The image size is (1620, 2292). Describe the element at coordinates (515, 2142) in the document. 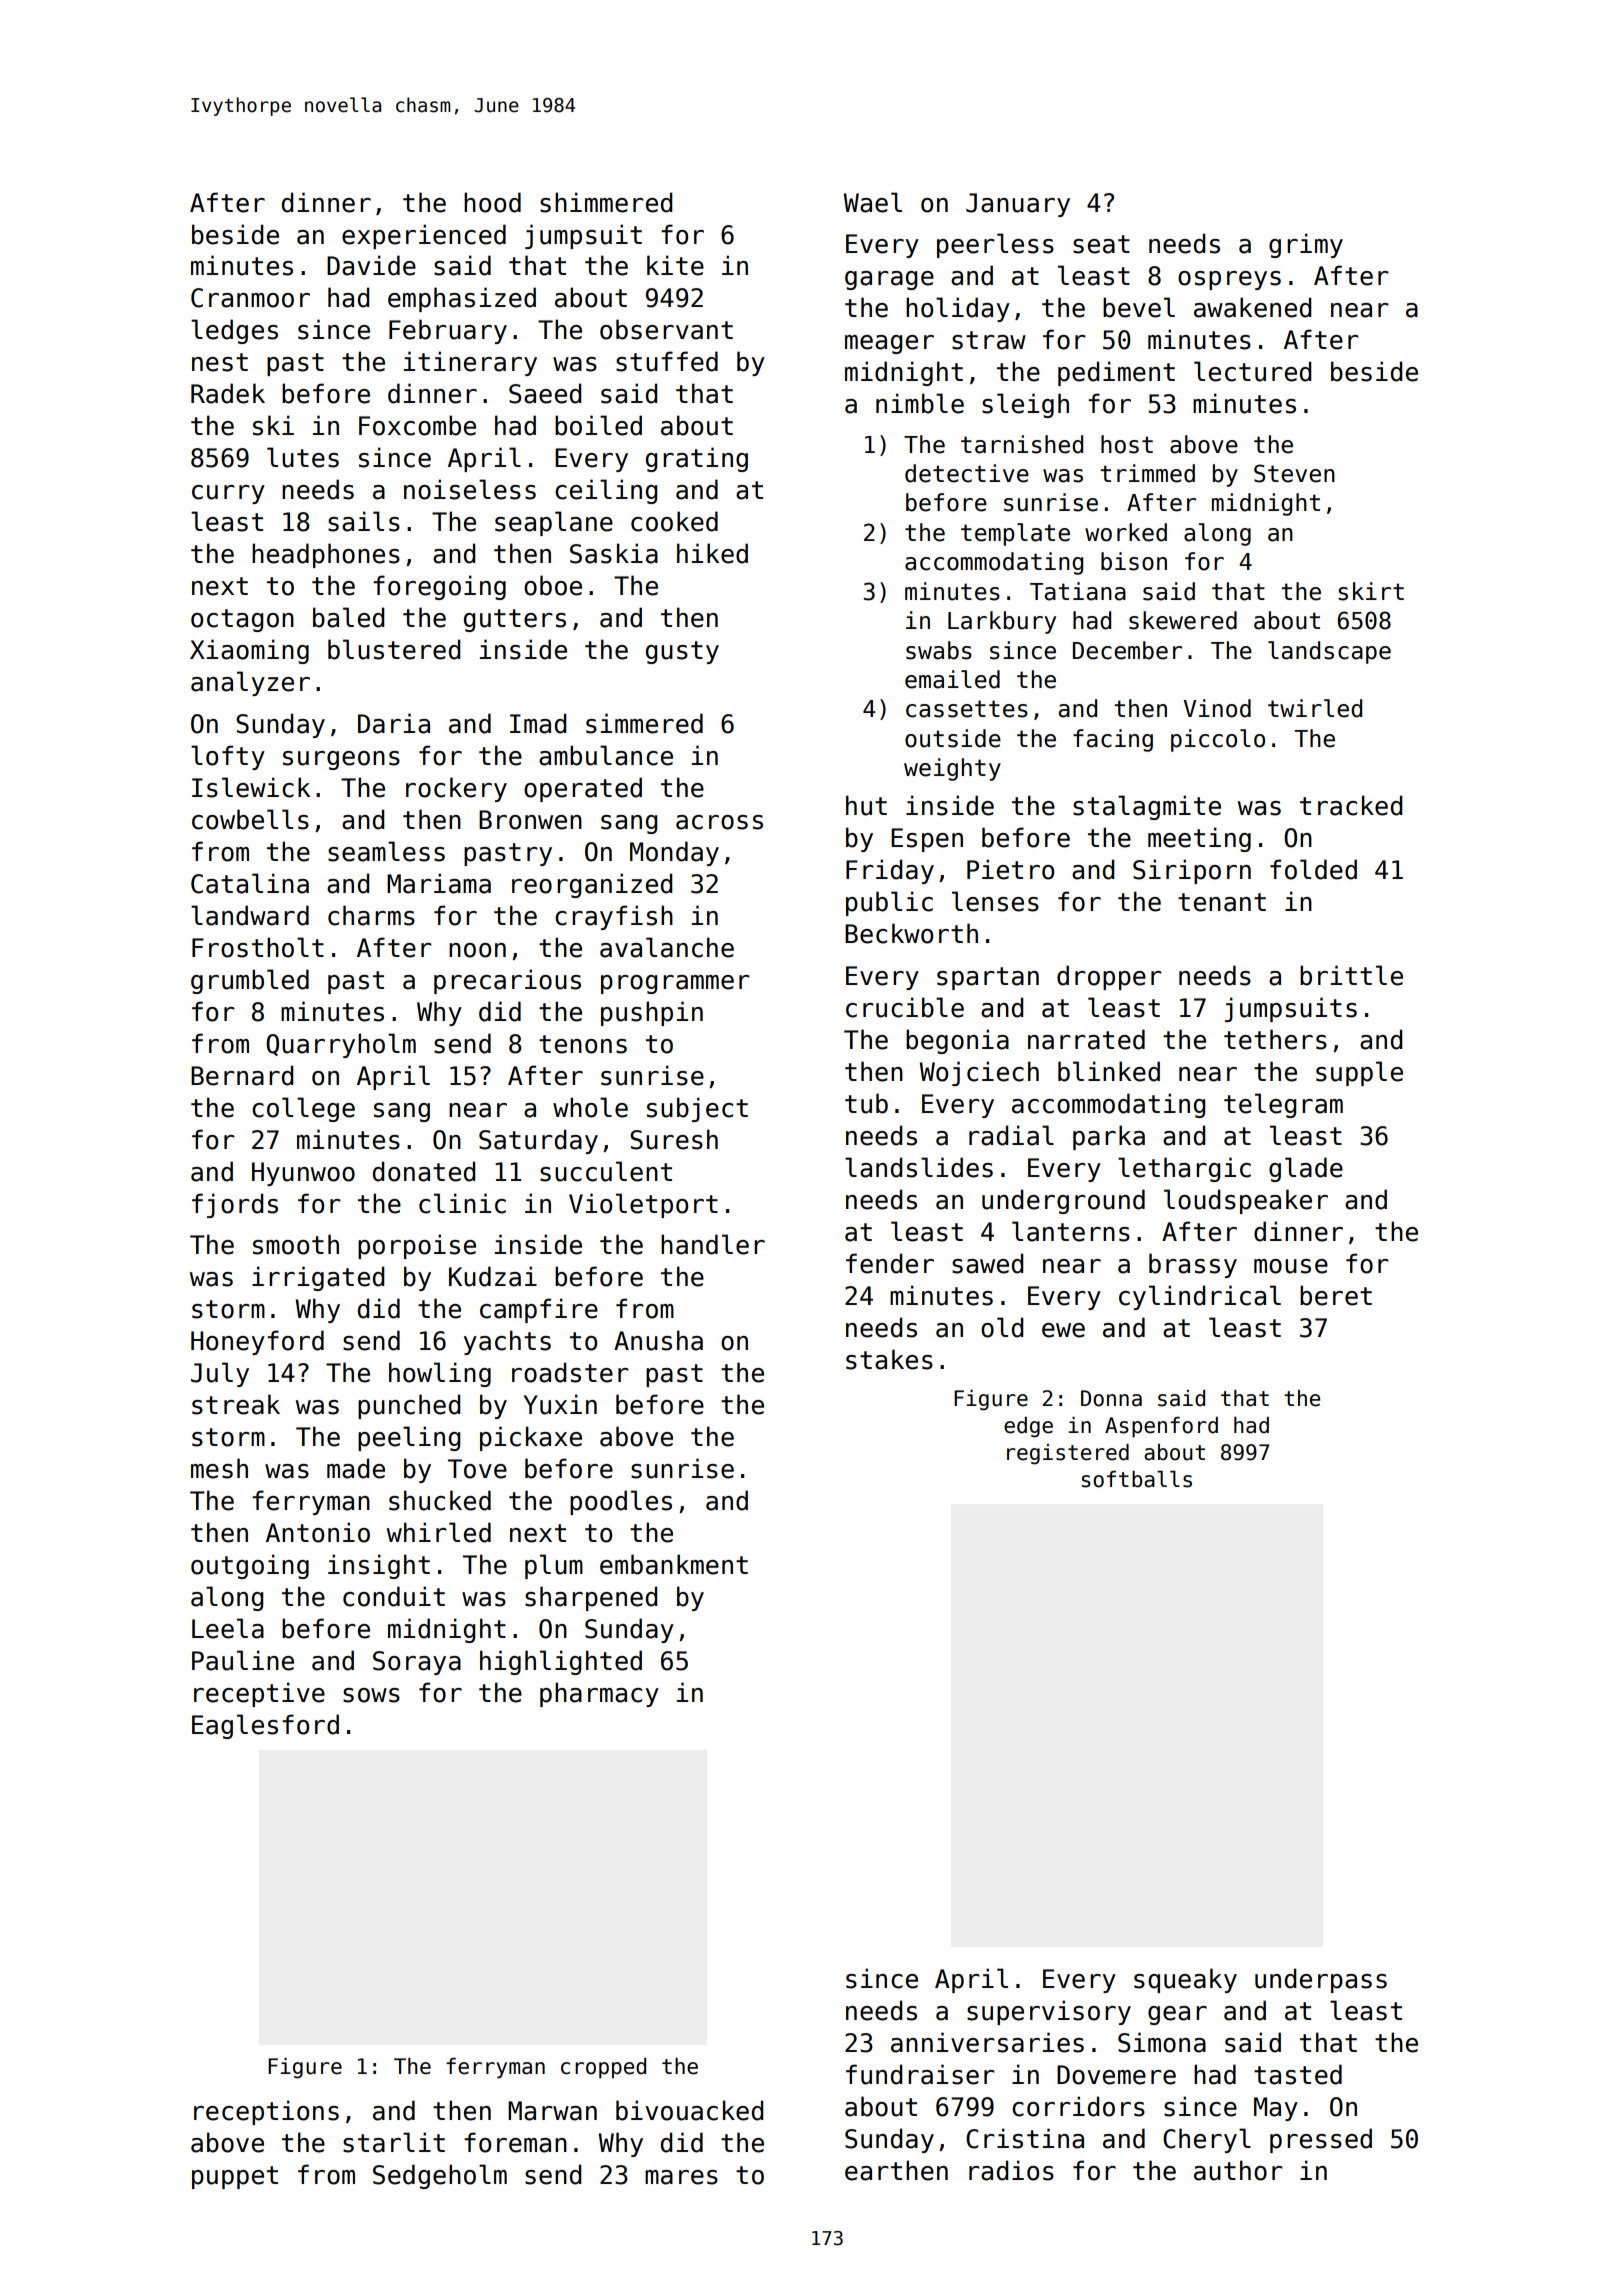

I see `foreman` at that location.
